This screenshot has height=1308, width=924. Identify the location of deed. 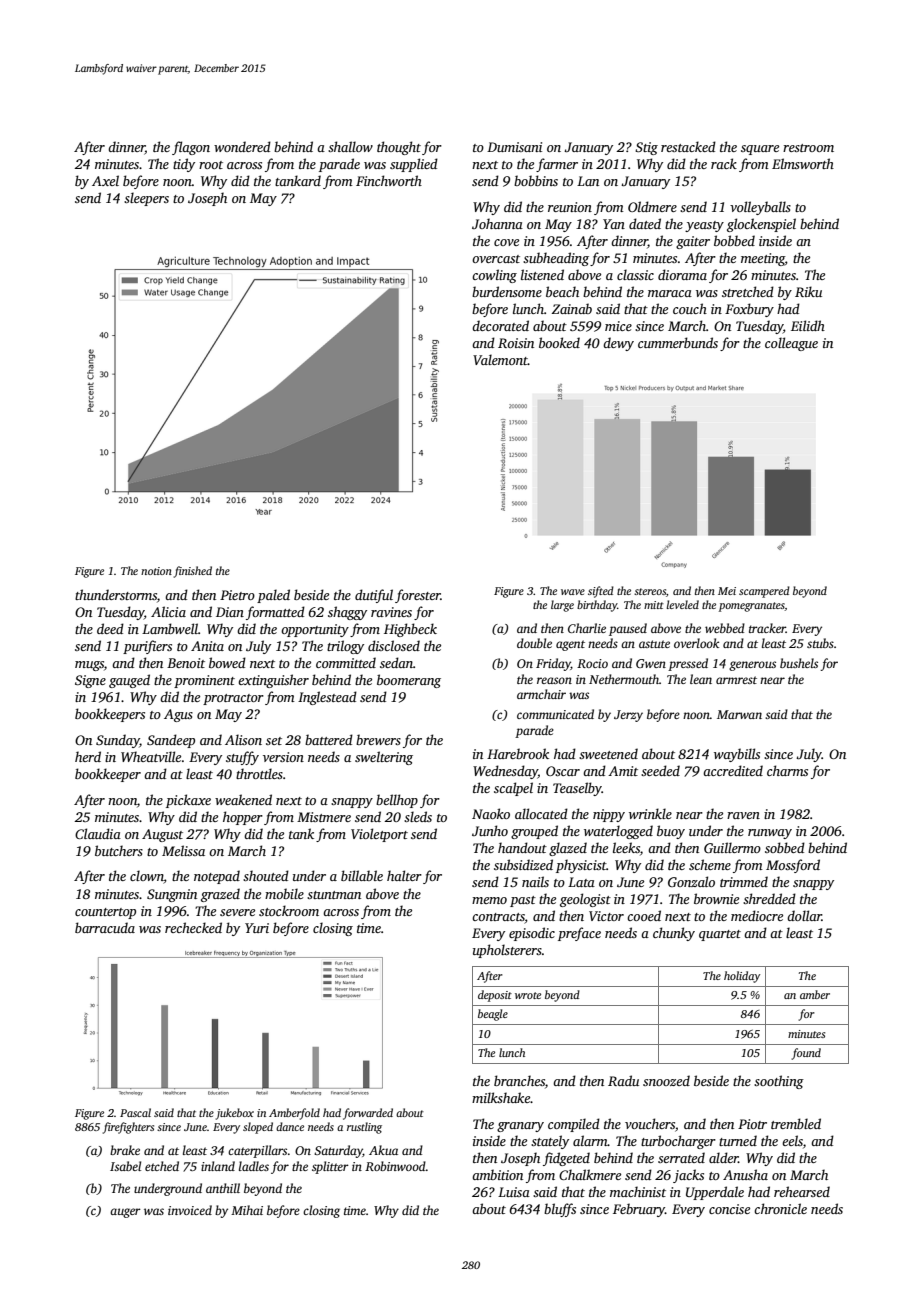
(110, 628).
